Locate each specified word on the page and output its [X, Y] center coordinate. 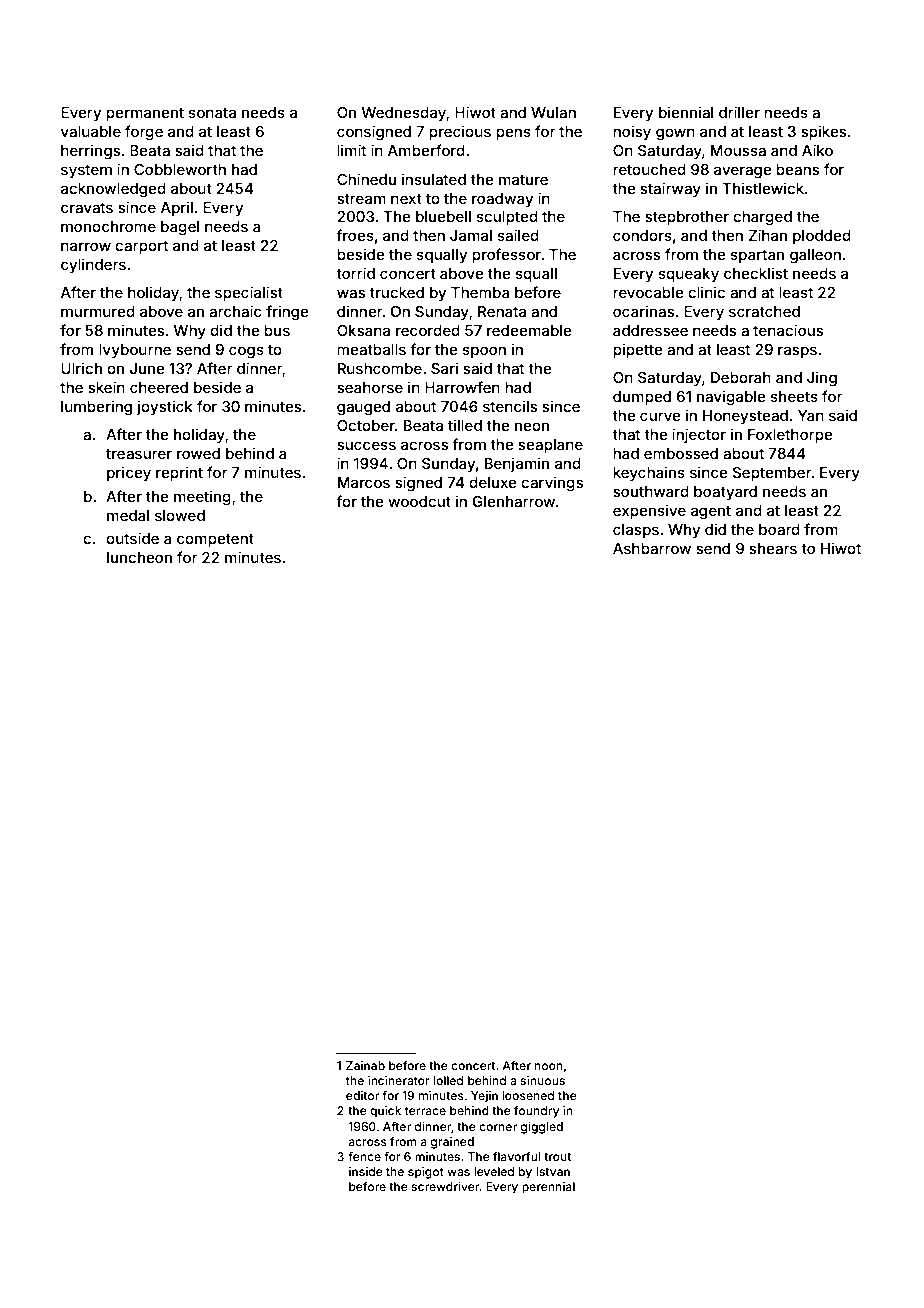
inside [366, 1171]
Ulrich [81, 368]
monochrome [108, 226]
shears [773, 548]
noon [549, 1066]
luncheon [139, 557]
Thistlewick [763, 188]
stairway [670, 189]
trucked [396, 292]
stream [361, 199]
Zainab [365, 1065]
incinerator [399, 1080]
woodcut [419, 501]
